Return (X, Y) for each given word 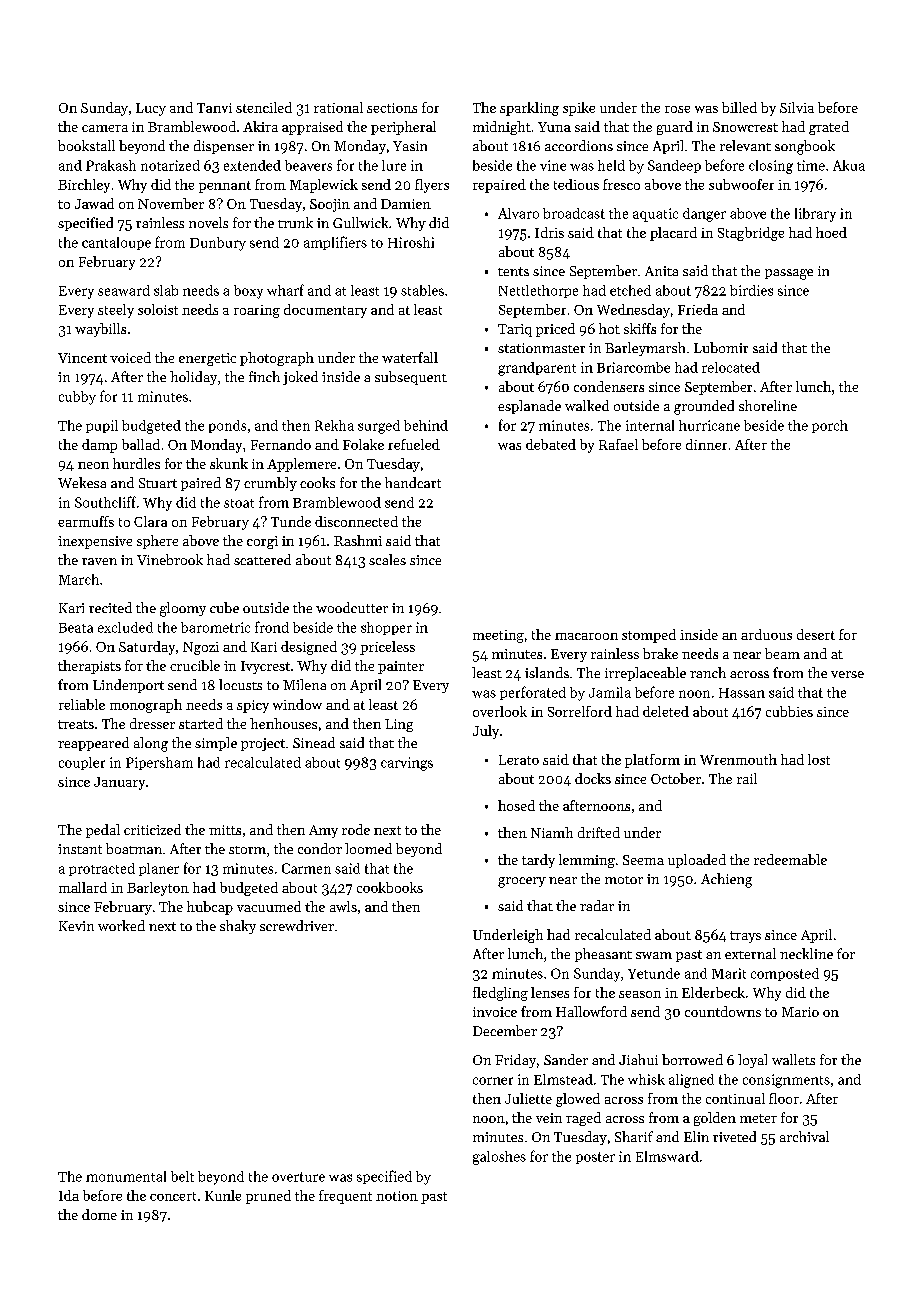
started (201, 723)
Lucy (151, 109)
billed (739, 107)
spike (579, 109)
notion (397, 1196)
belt (182, 1176)
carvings (407, 764)
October (676, 778)
